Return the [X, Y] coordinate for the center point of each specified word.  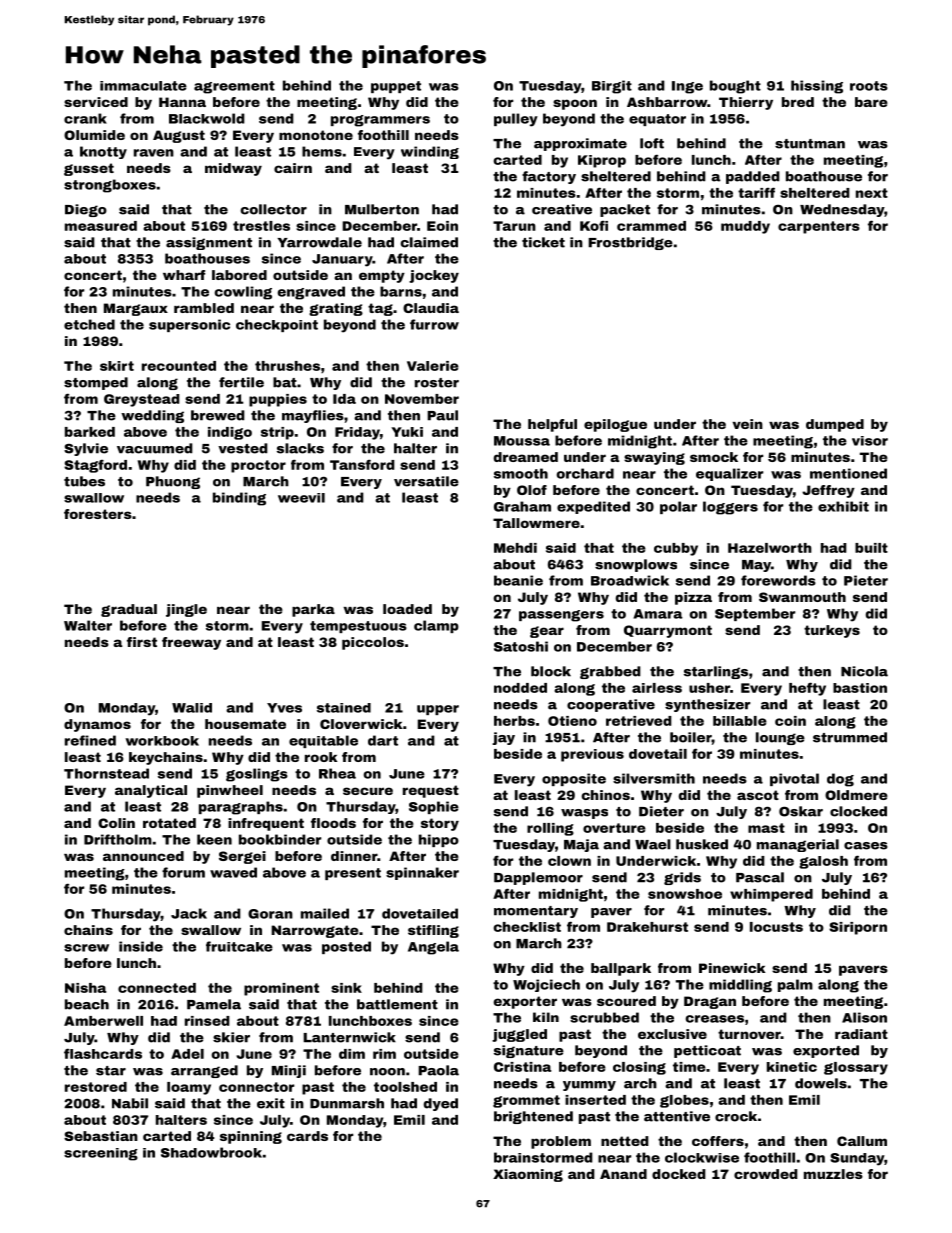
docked [679, 1174]
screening [101, 1154]
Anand [623, 1174]
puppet [396, 87]
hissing [817, 87]
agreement [234, 87]
